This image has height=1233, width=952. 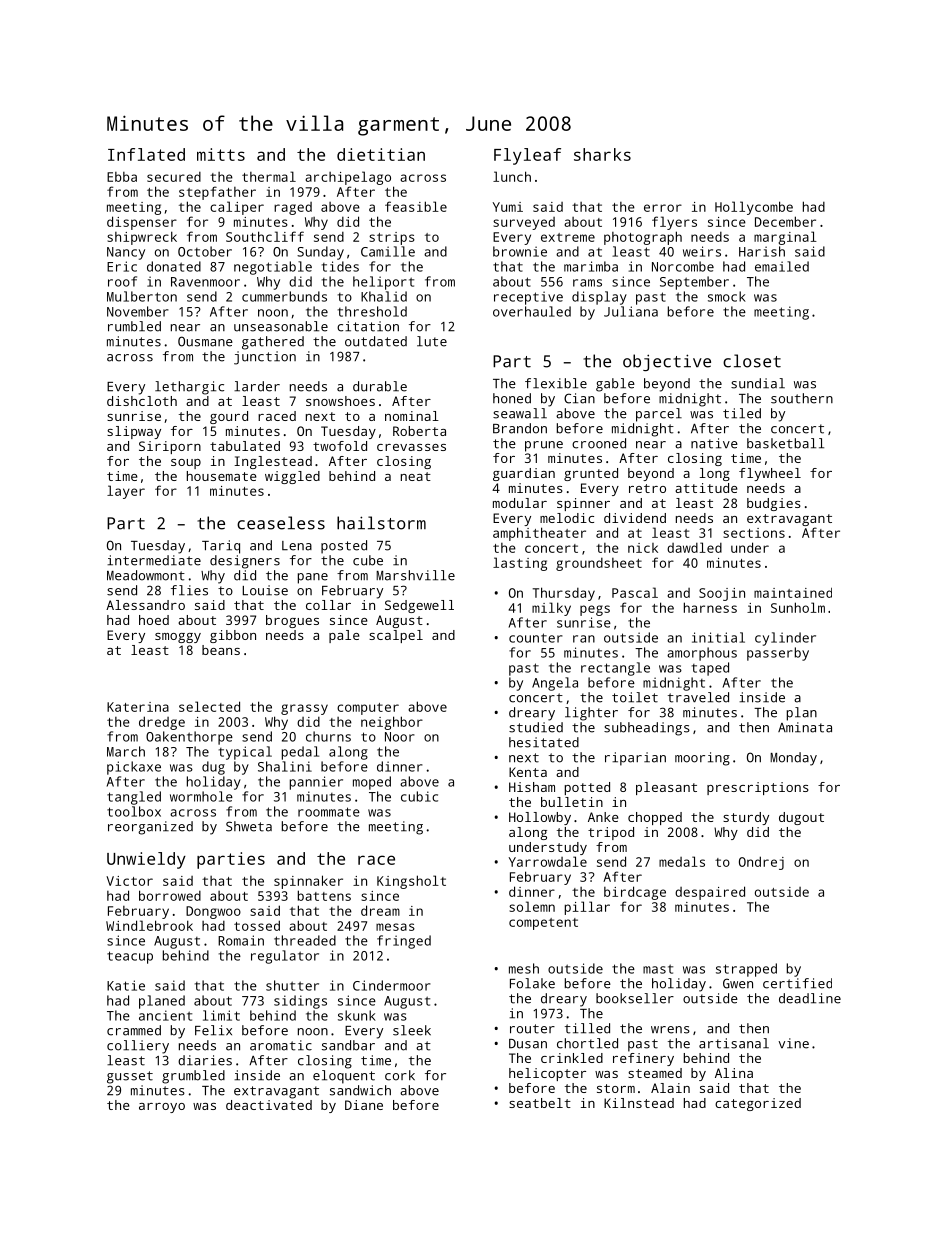 What do you see at coordinates (595, 610) in the image?
I see `pegs` at bounding box center [595, 610].
